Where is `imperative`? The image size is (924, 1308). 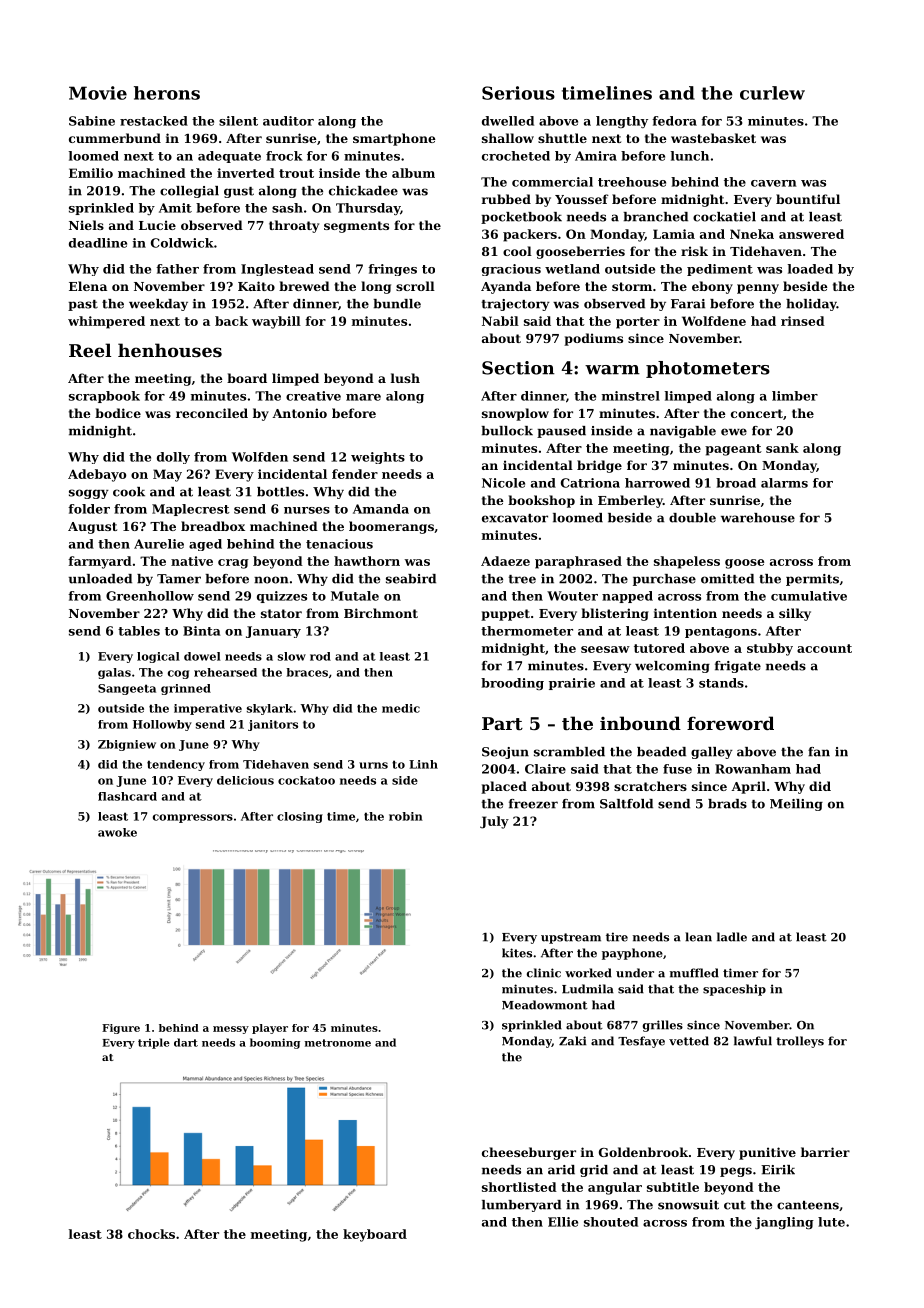
imperative is located at coordinates (208, 709).
